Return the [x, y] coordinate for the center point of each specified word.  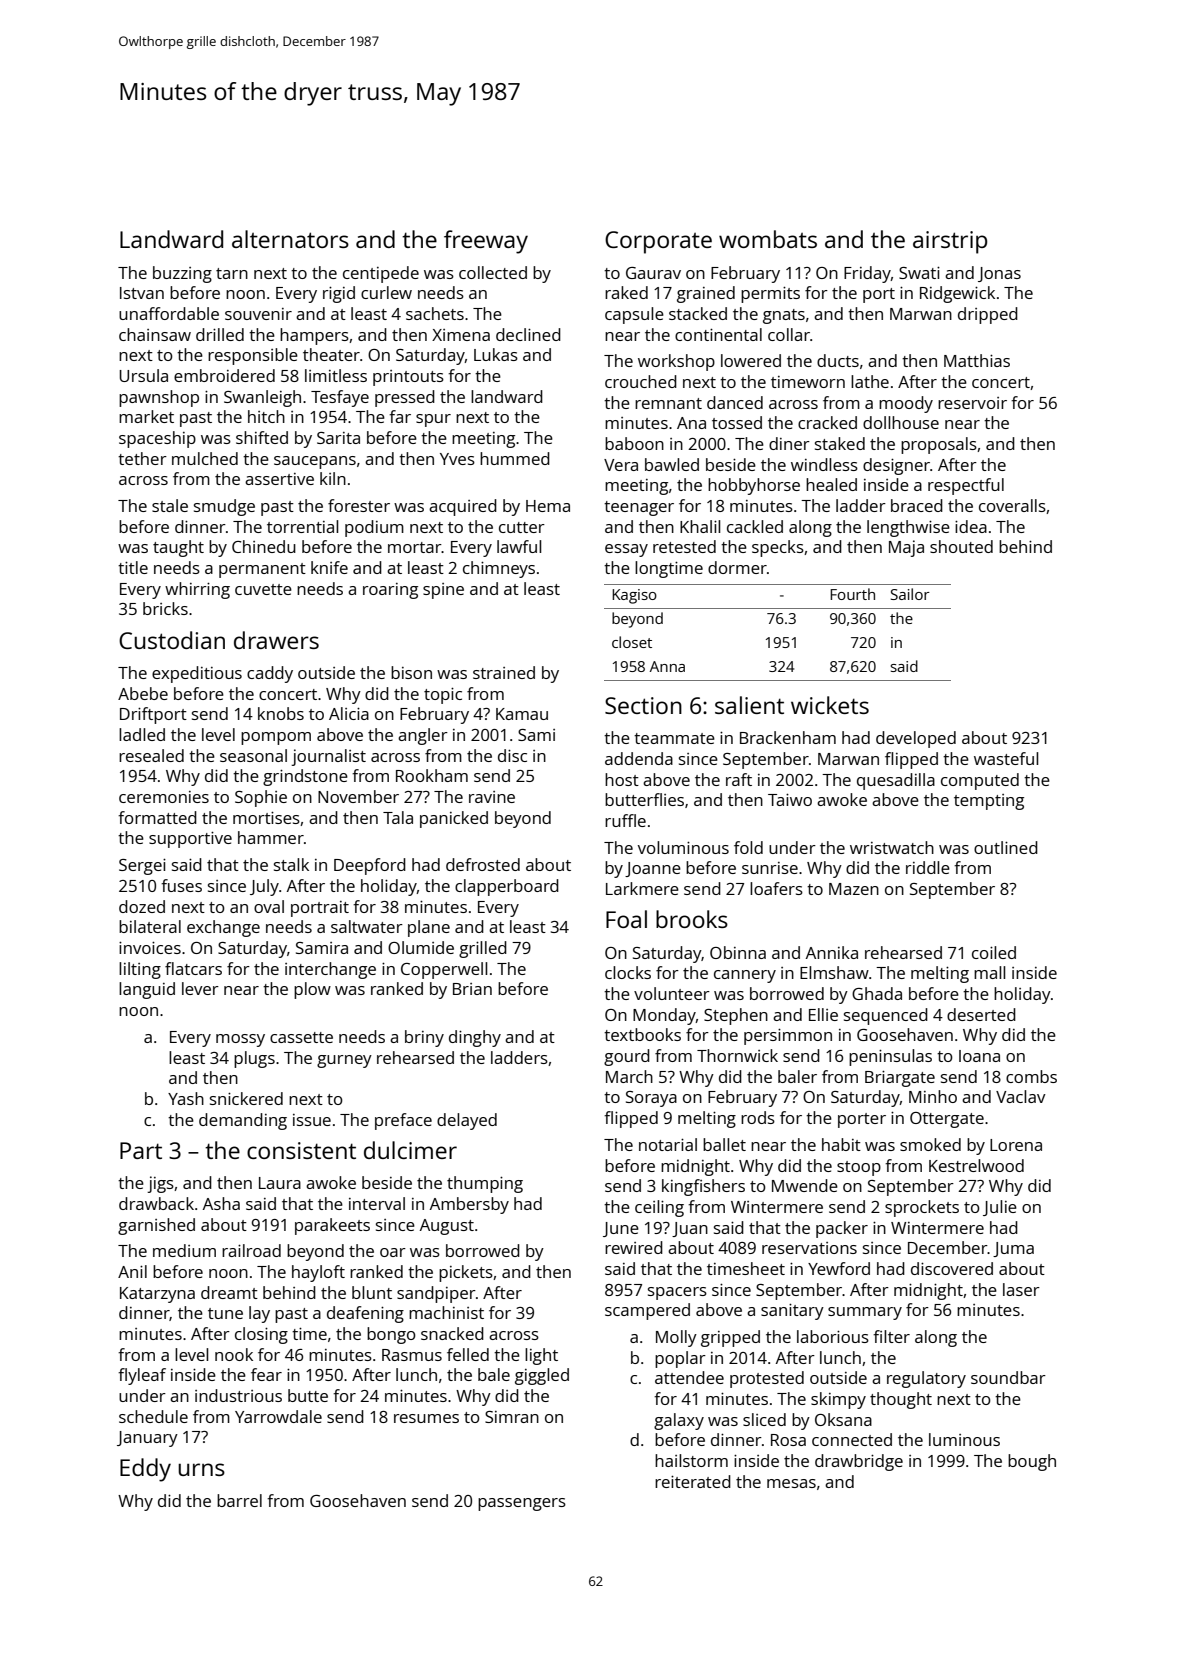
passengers [522, 1504]
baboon [634, 443]
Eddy [145, 1470]
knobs [281, 713]
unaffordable [169, 313]
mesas [791, 1483]
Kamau [522, 714]
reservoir [972, 403]
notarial [668, 1144]
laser [1021, 1289]
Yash [186, 1098]
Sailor [910, 594]
